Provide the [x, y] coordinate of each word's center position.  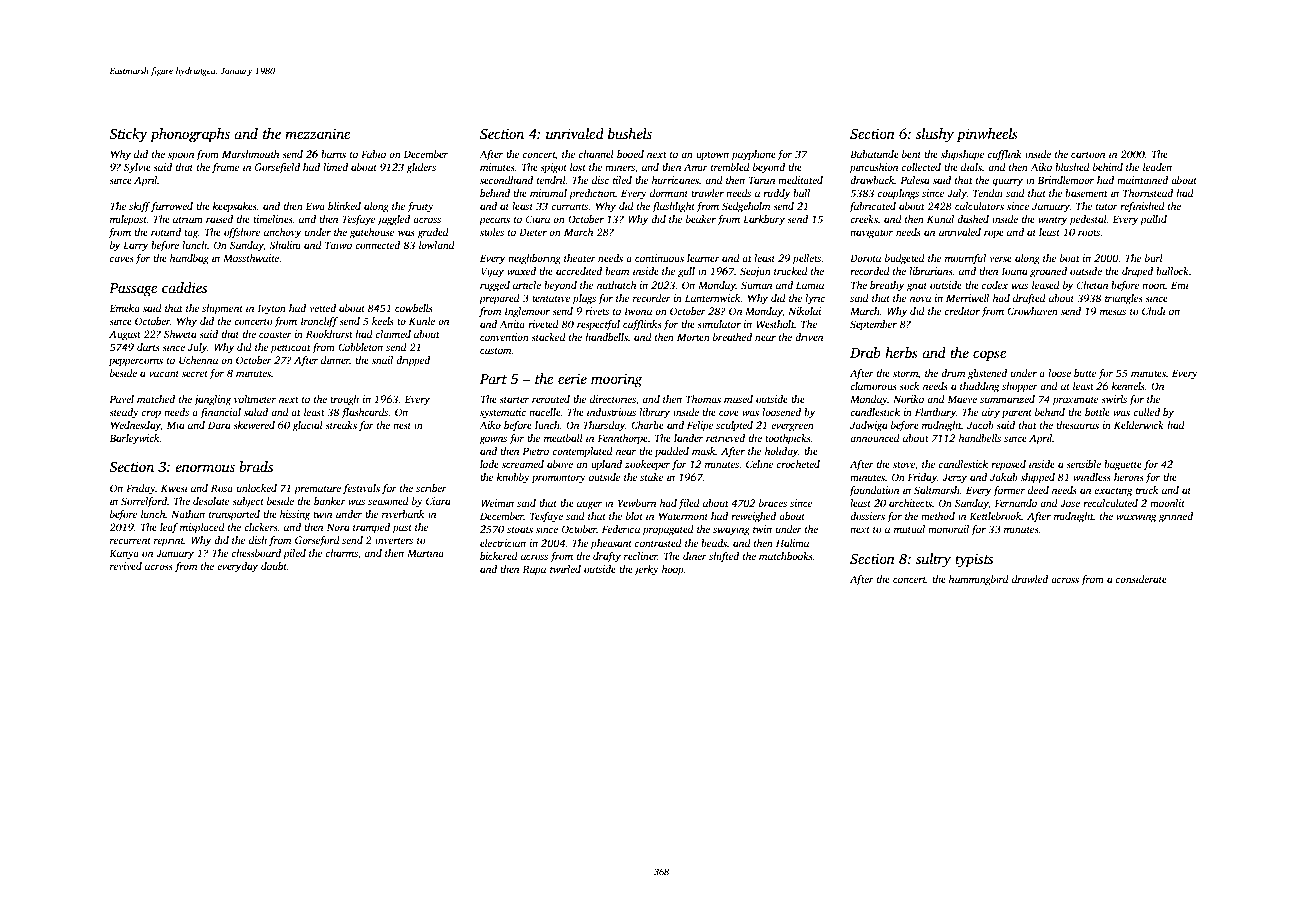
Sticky [128, 135]
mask [704, 451]
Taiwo [338, 245]
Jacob [980, 425]
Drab [865, 352]
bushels [630, 133]
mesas [1113, 312]
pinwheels [987, 135]
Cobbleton [360, 347]
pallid [1153, 220]
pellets [806, 259]
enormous [205, 468]
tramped [371, 528]
